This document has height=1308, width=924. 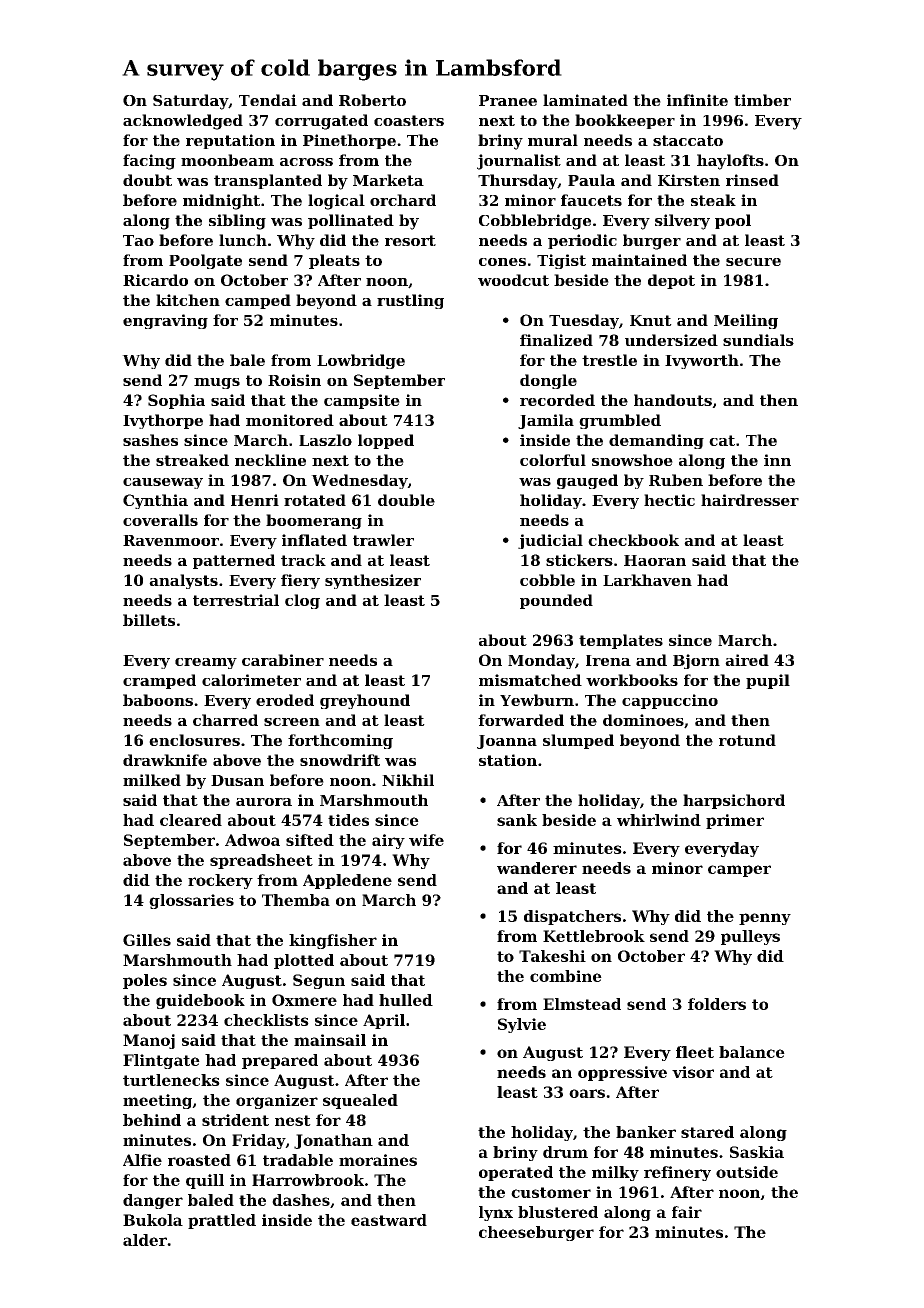 What do you see at coordinates (268, 181) in the document?
I see `transplanted` at bounding box center [268, 181].
